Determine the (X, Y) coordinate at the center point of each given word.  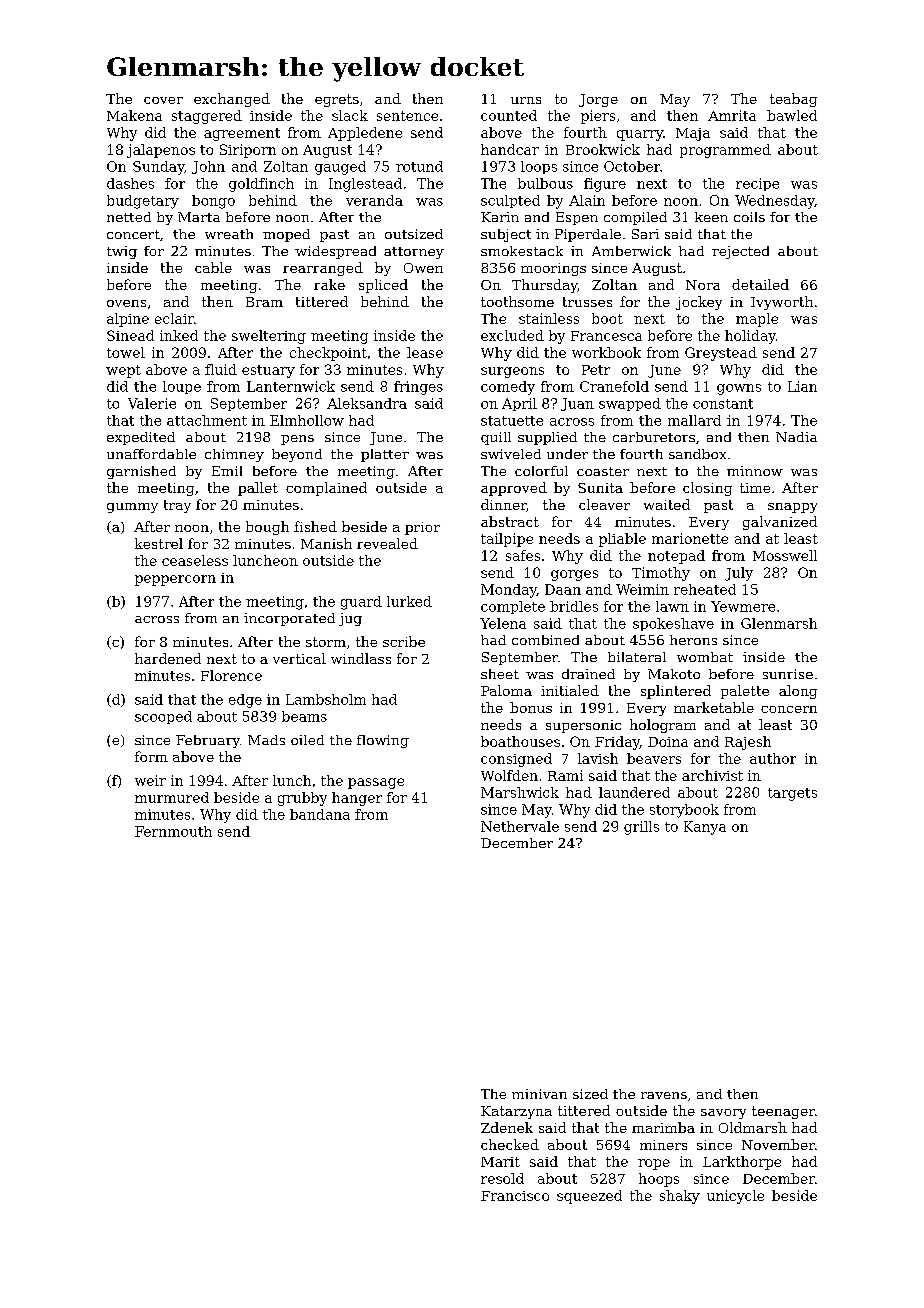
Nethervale (520, 826)
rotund (419, 166)
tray (177, 506)
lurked (409, 601)
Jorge (598, 100)
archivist (712, 775)
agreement (242, 134)
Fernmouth (173, 831)
